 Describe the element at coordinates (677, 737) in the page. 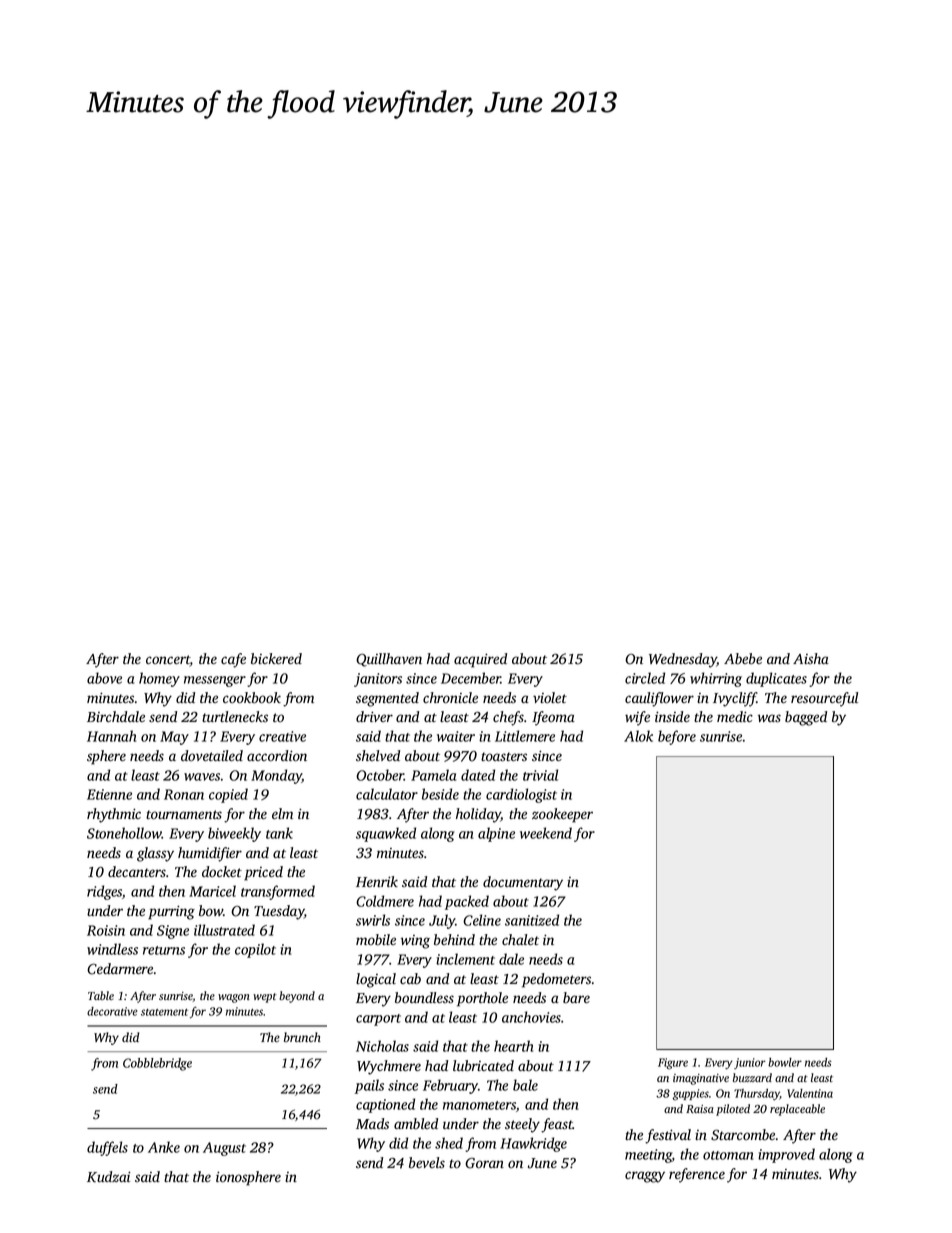

I see `before` at that location.
